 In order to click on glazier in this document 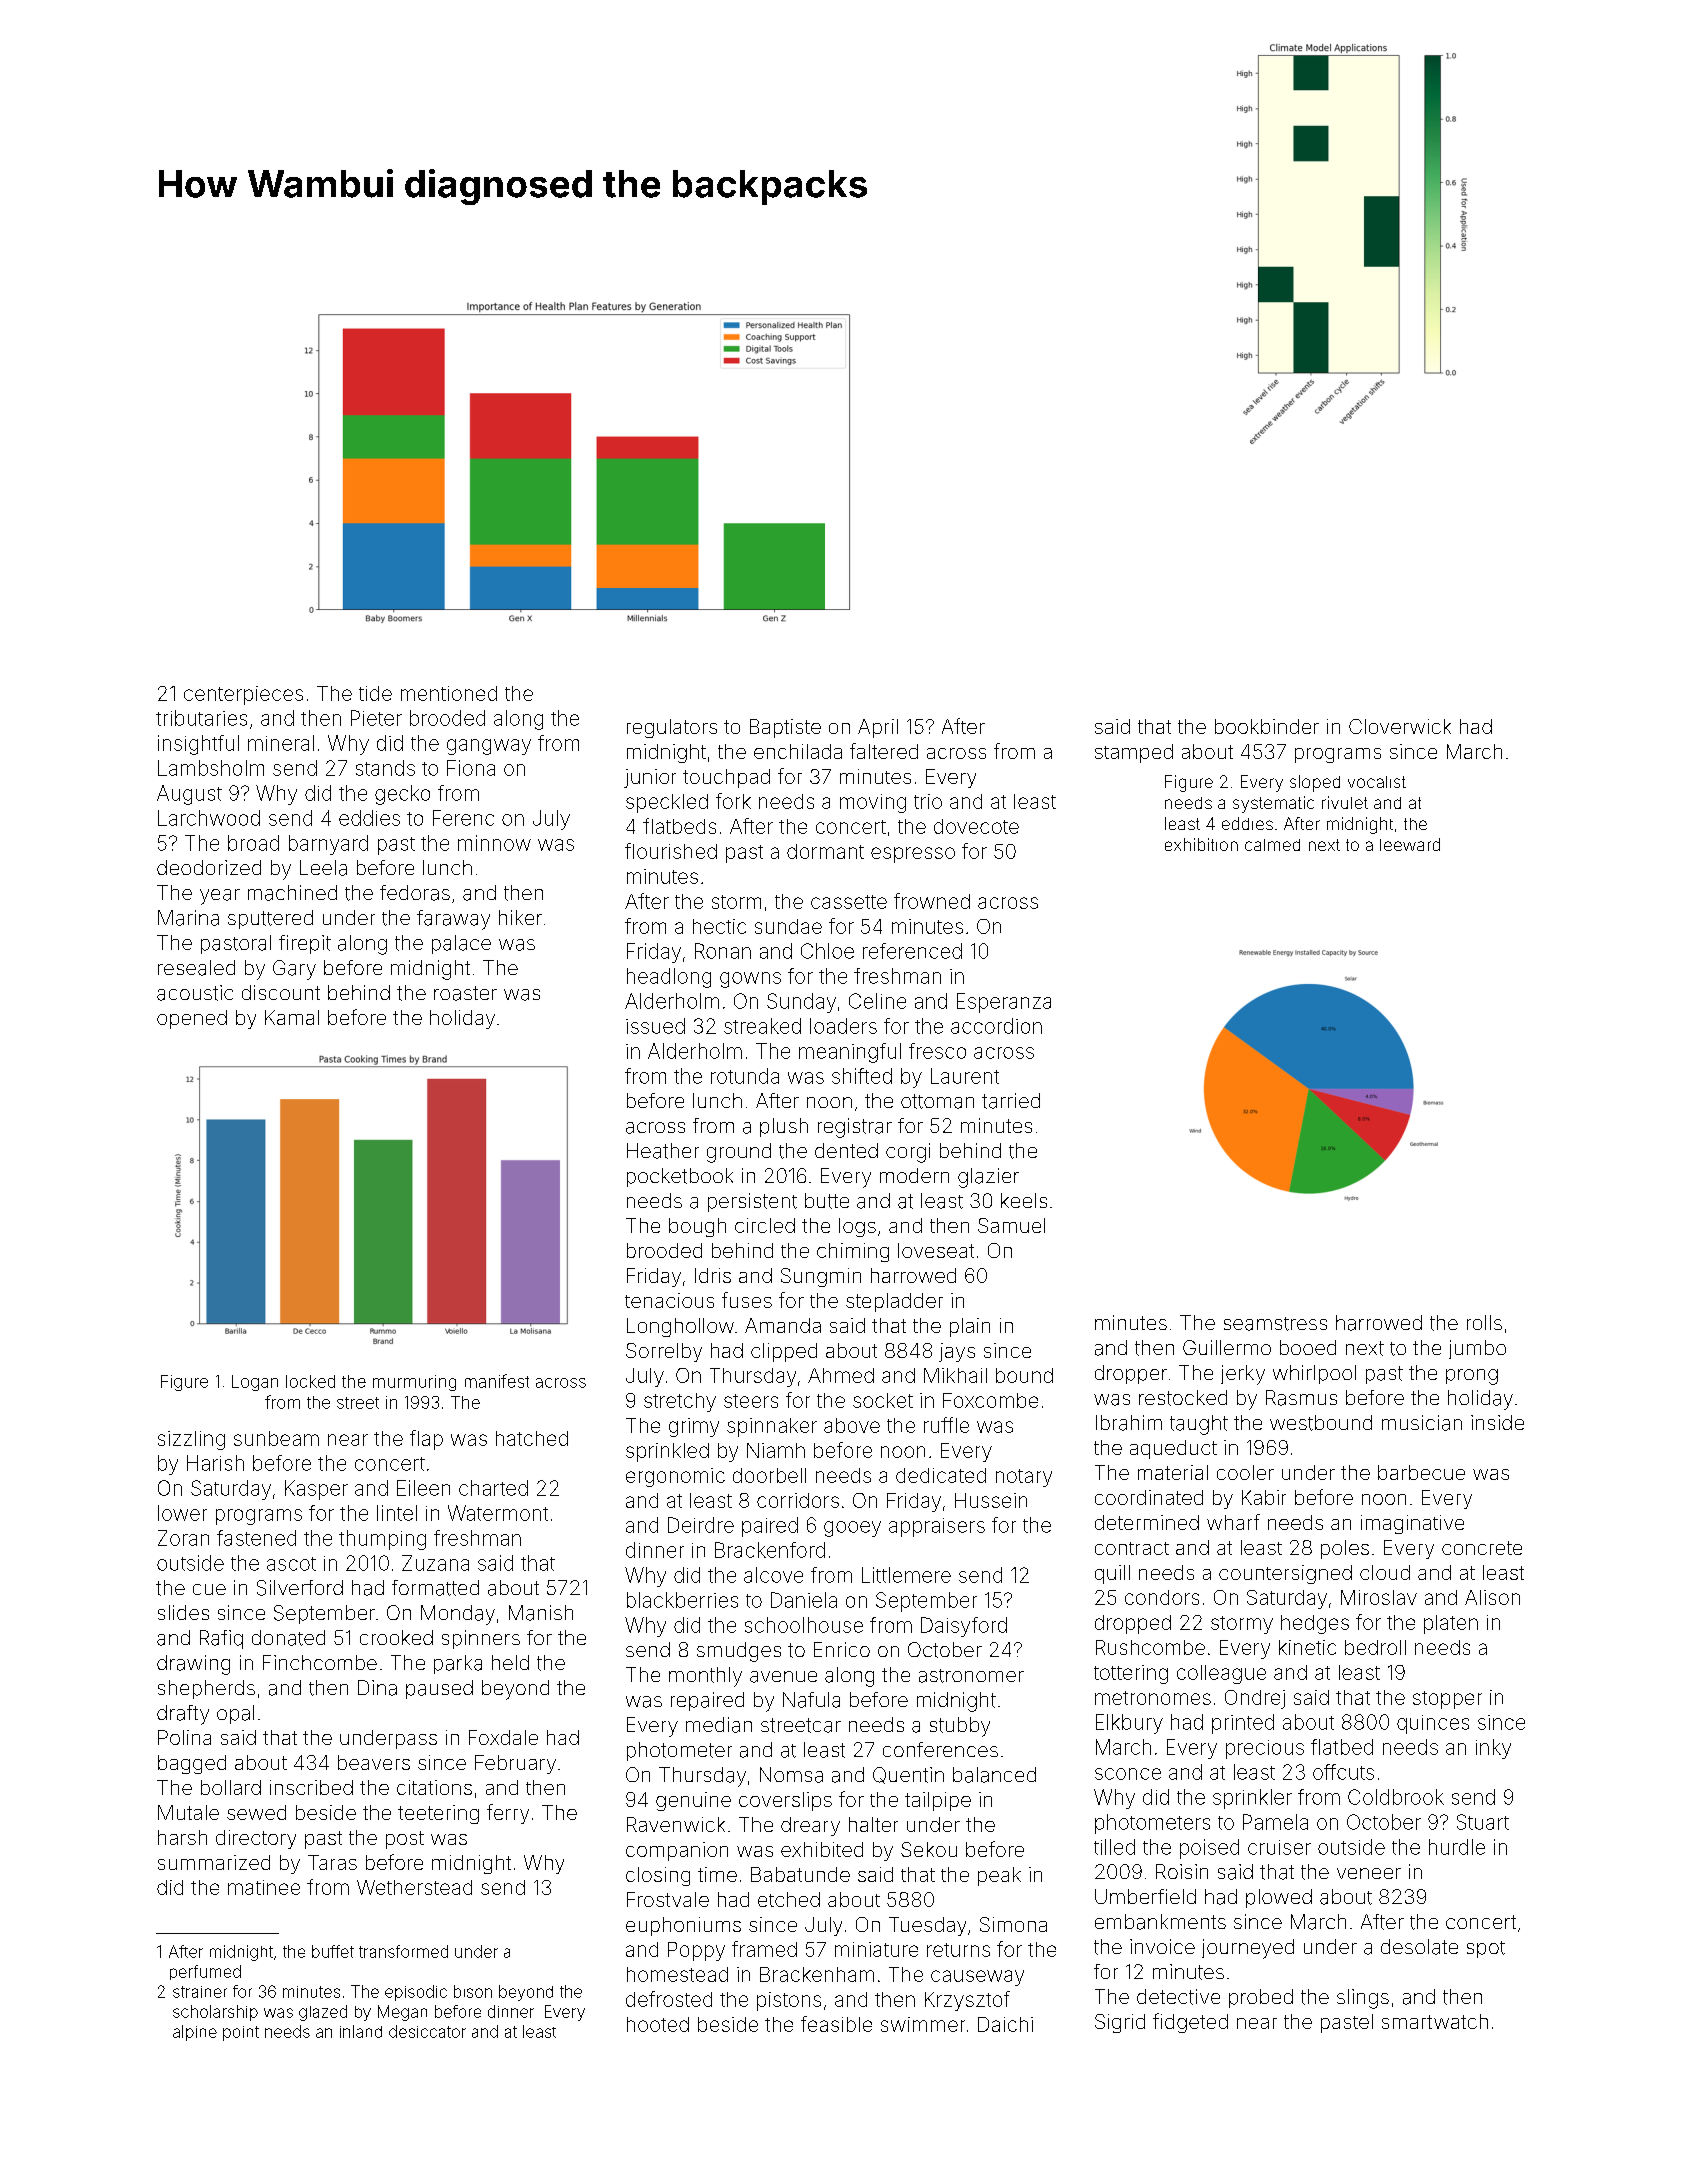, I will do `click(988, 1178)`.
